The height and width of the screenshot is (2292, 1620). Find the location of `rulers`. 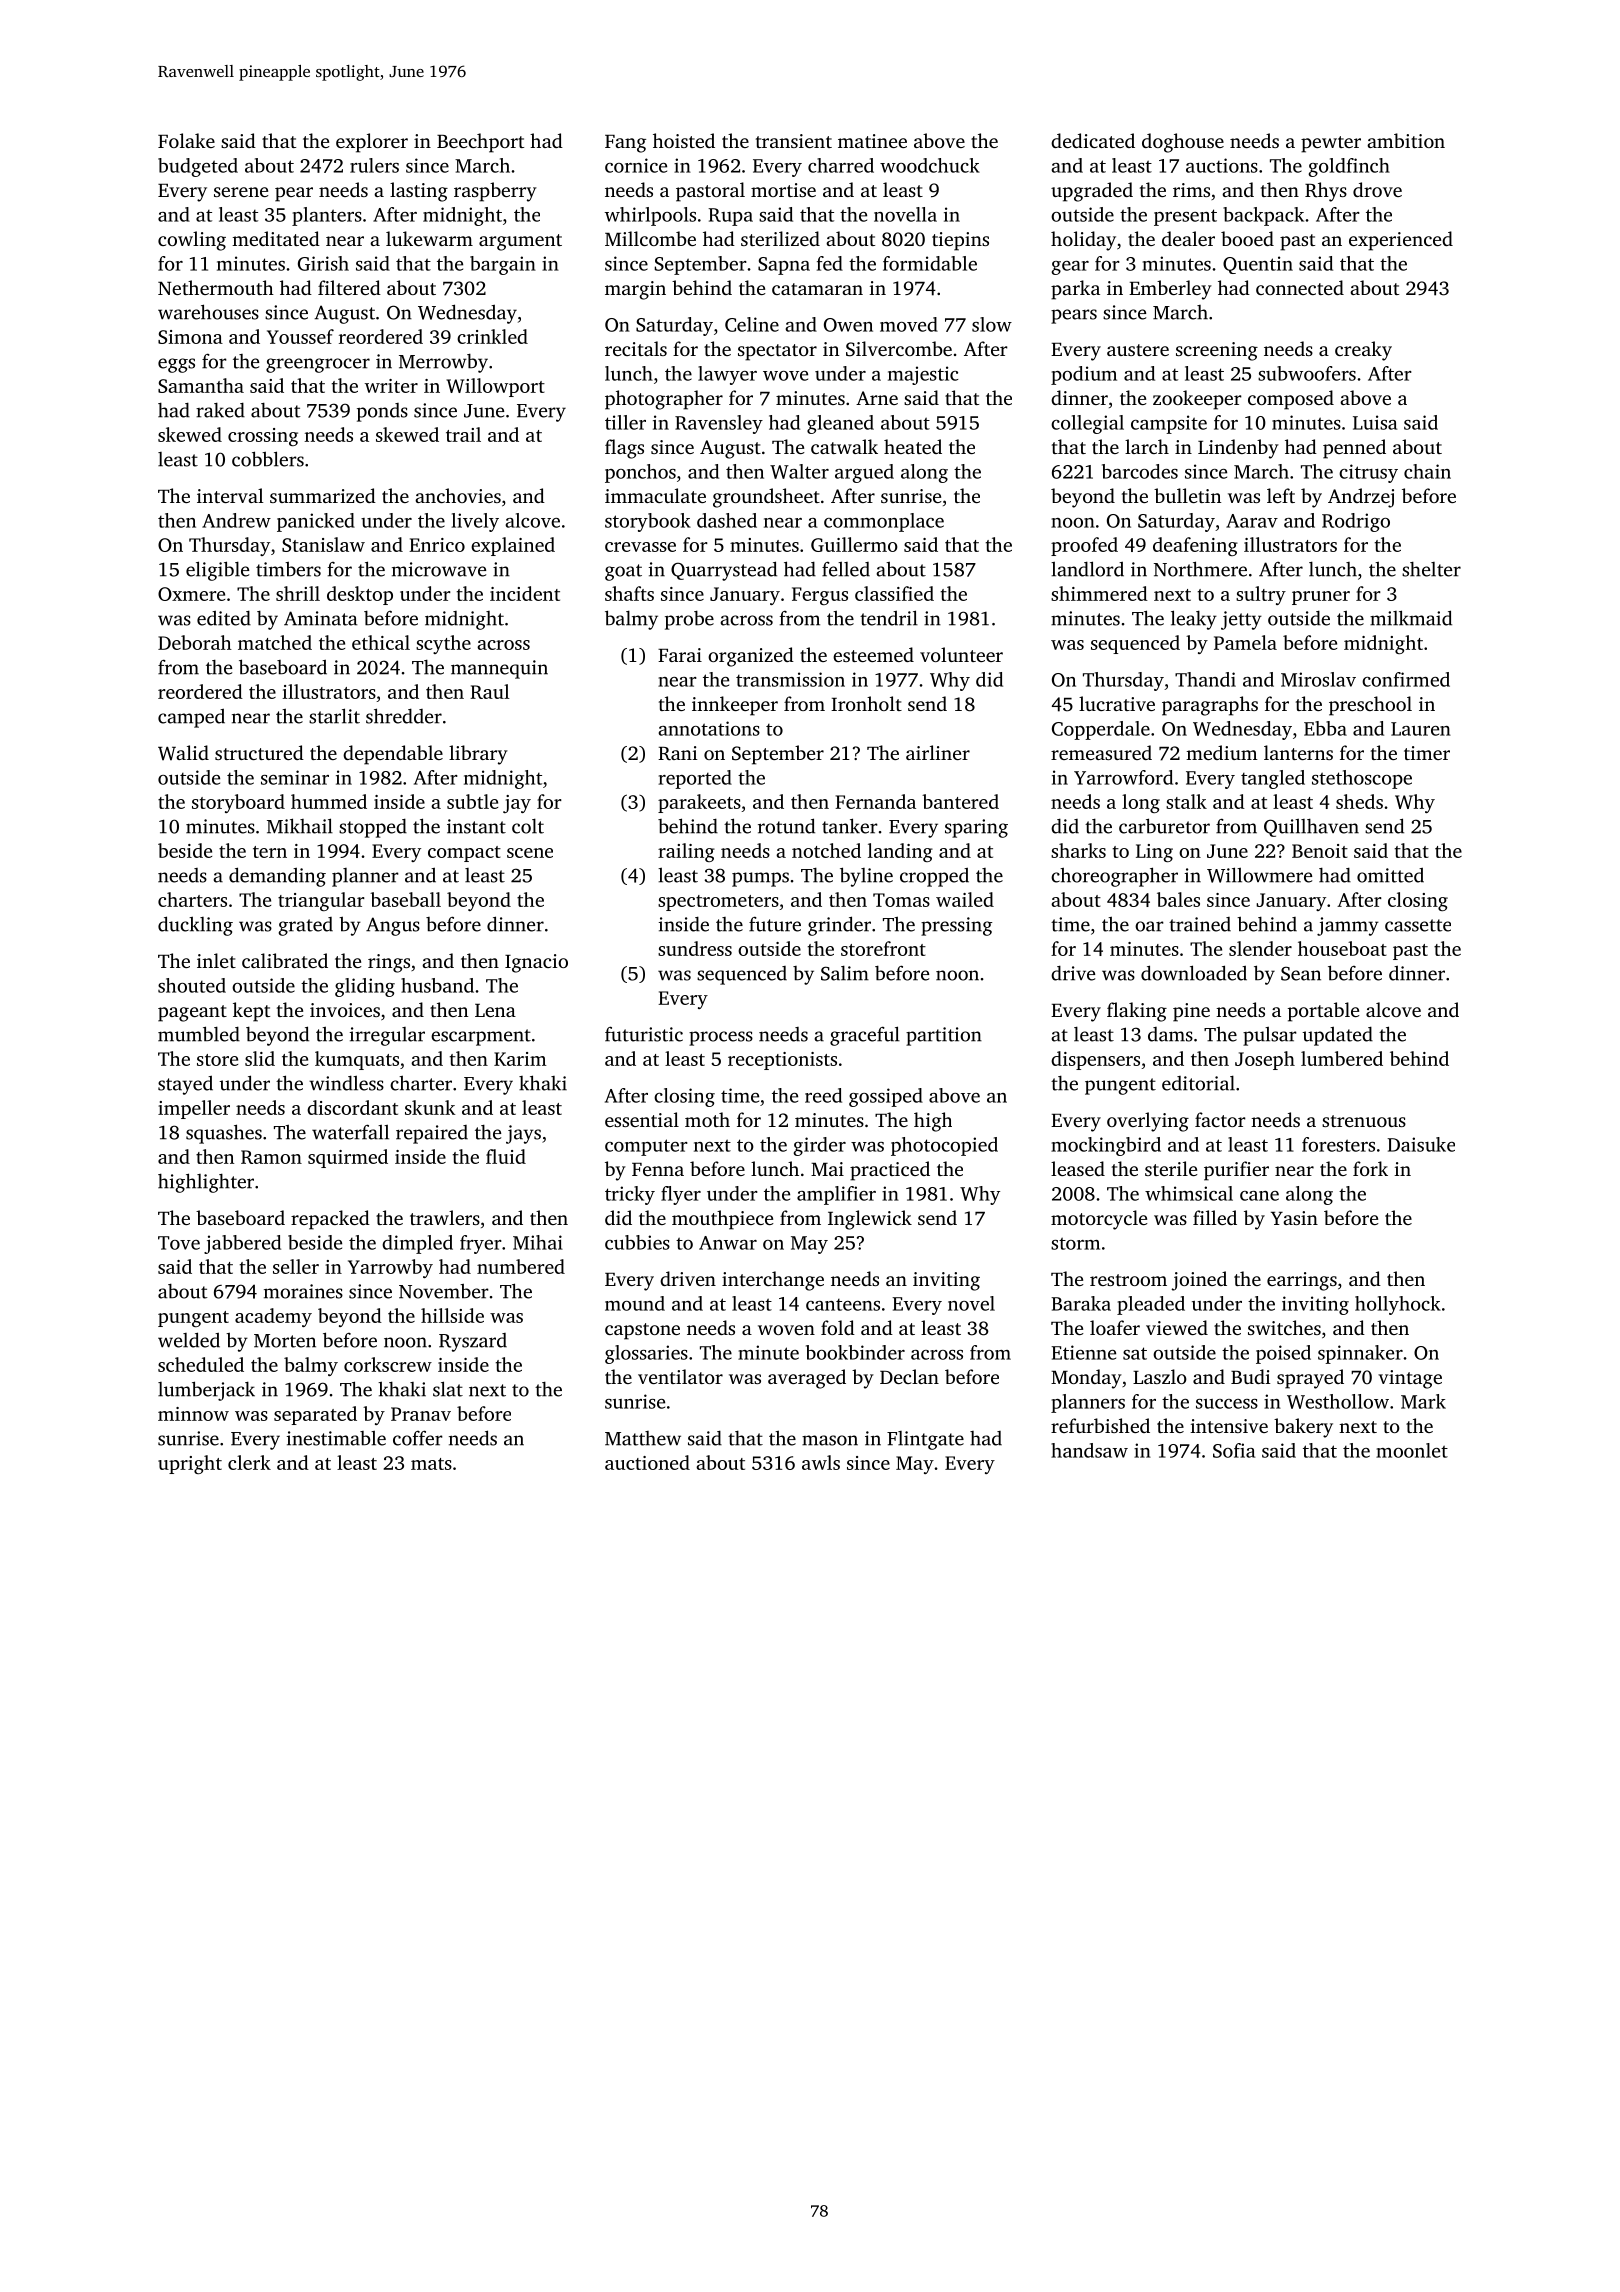

rulers is located at coordinates (374, 165).
